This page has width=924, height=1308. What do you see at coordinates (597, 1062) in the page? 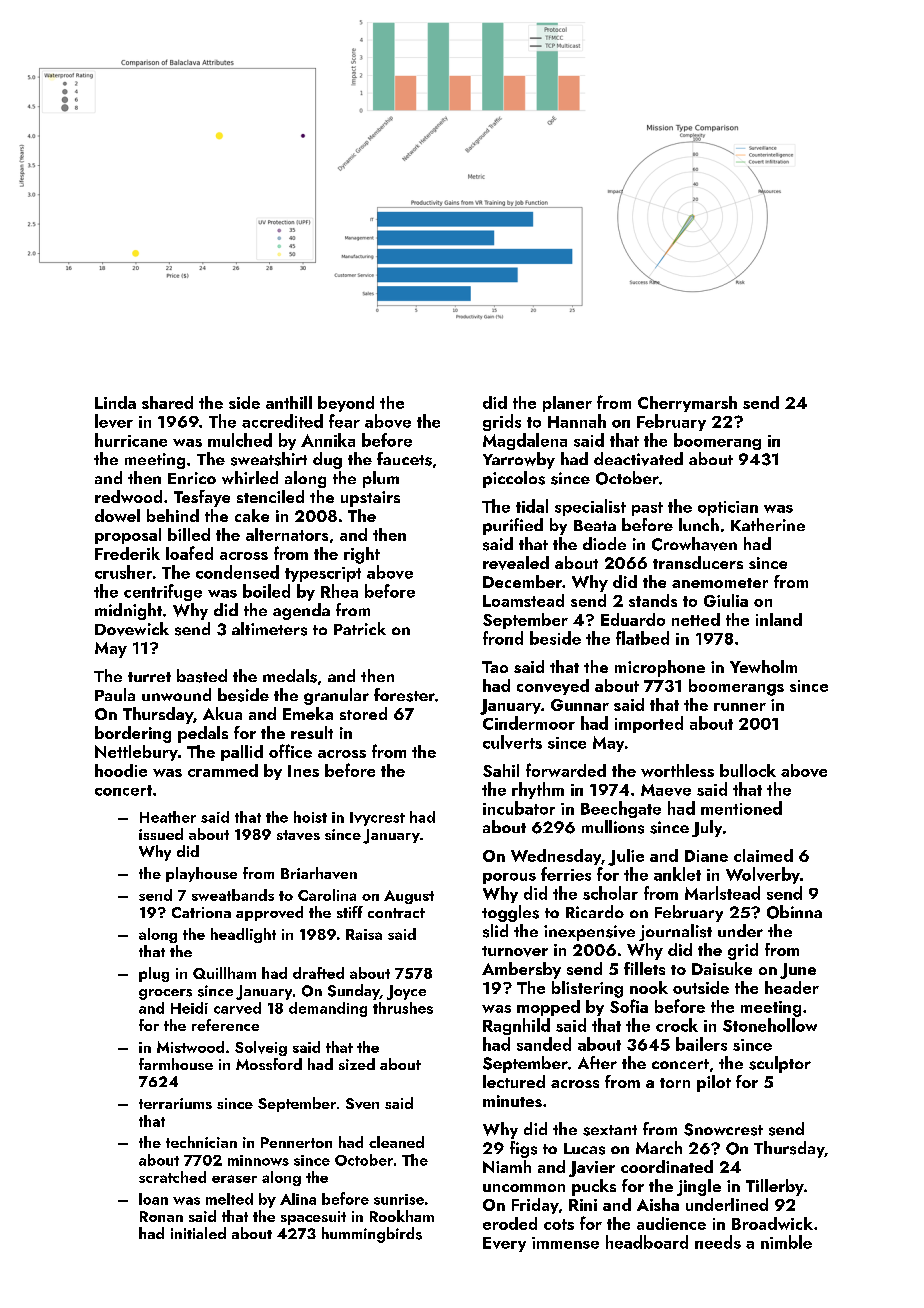
I see `After` at bounding box center [597, 1062].
